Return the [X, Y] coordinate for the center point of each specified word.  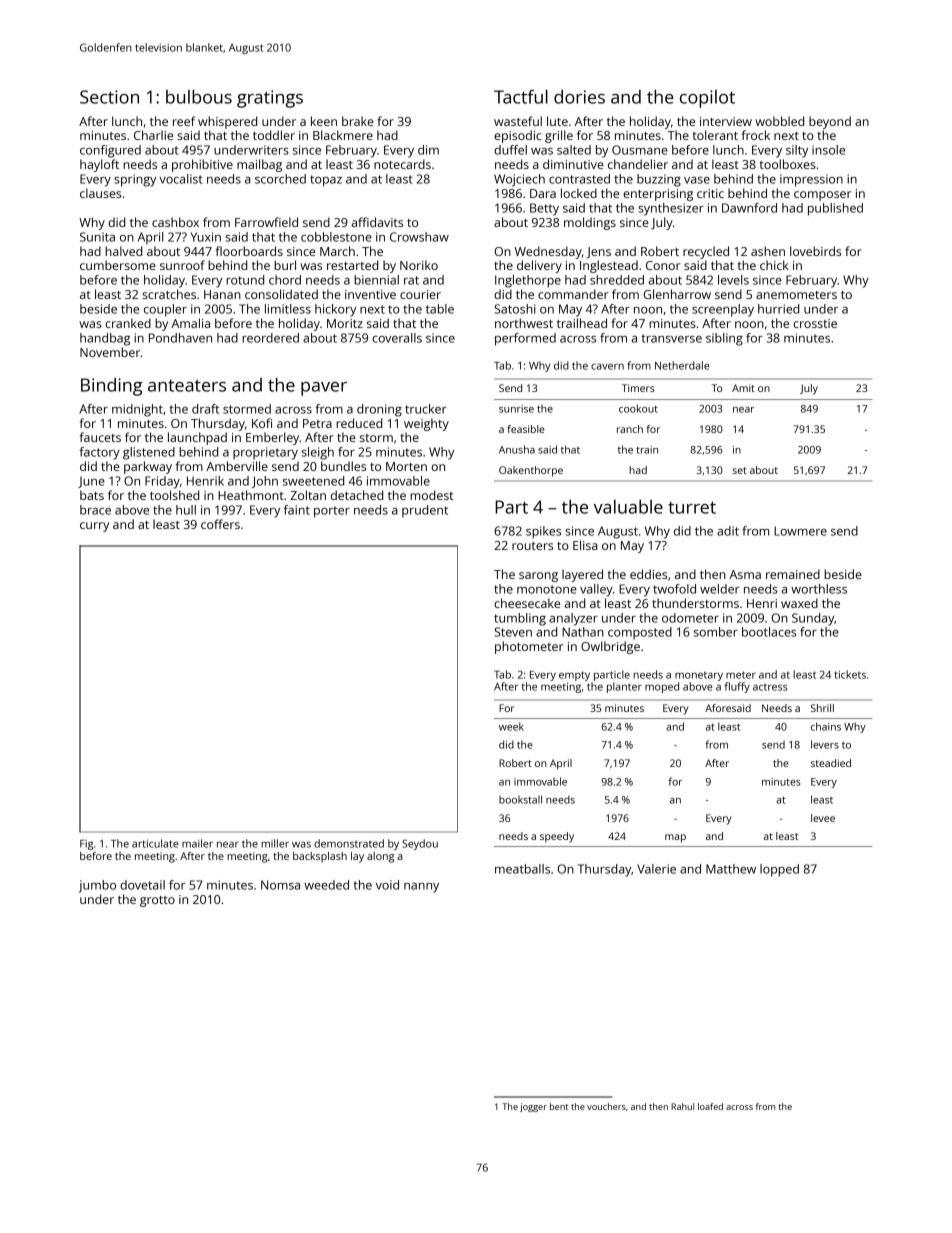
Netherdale [682, 365]
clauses [100, 193]
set [739, 470]
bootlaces [769, 632]
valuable [628, 507]
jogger [533, 1107]
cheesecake [527, 603]
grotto [157, 901]
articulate [155, 843]
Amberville [237, 466]
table [440, 309]
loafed [710, 1106]
